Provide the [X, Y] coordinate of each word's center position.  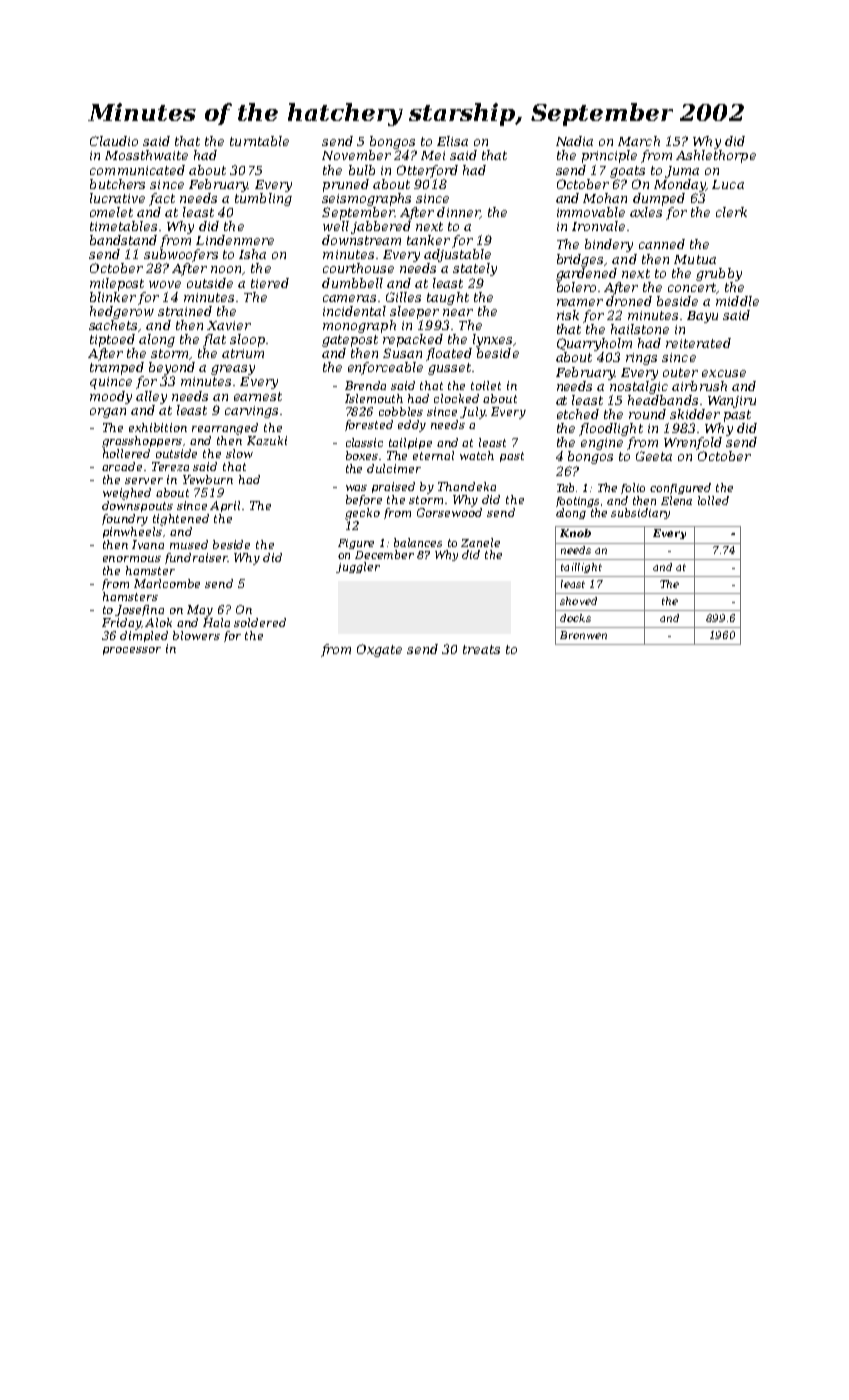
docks [575, 618]
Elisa [452, 141]
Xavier [229, 325]
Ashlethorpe [716, 156]
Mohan [605, 198]
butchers [117, 184]
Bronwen [583, 635]
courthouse [358, 268]
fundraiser [196, 558]
